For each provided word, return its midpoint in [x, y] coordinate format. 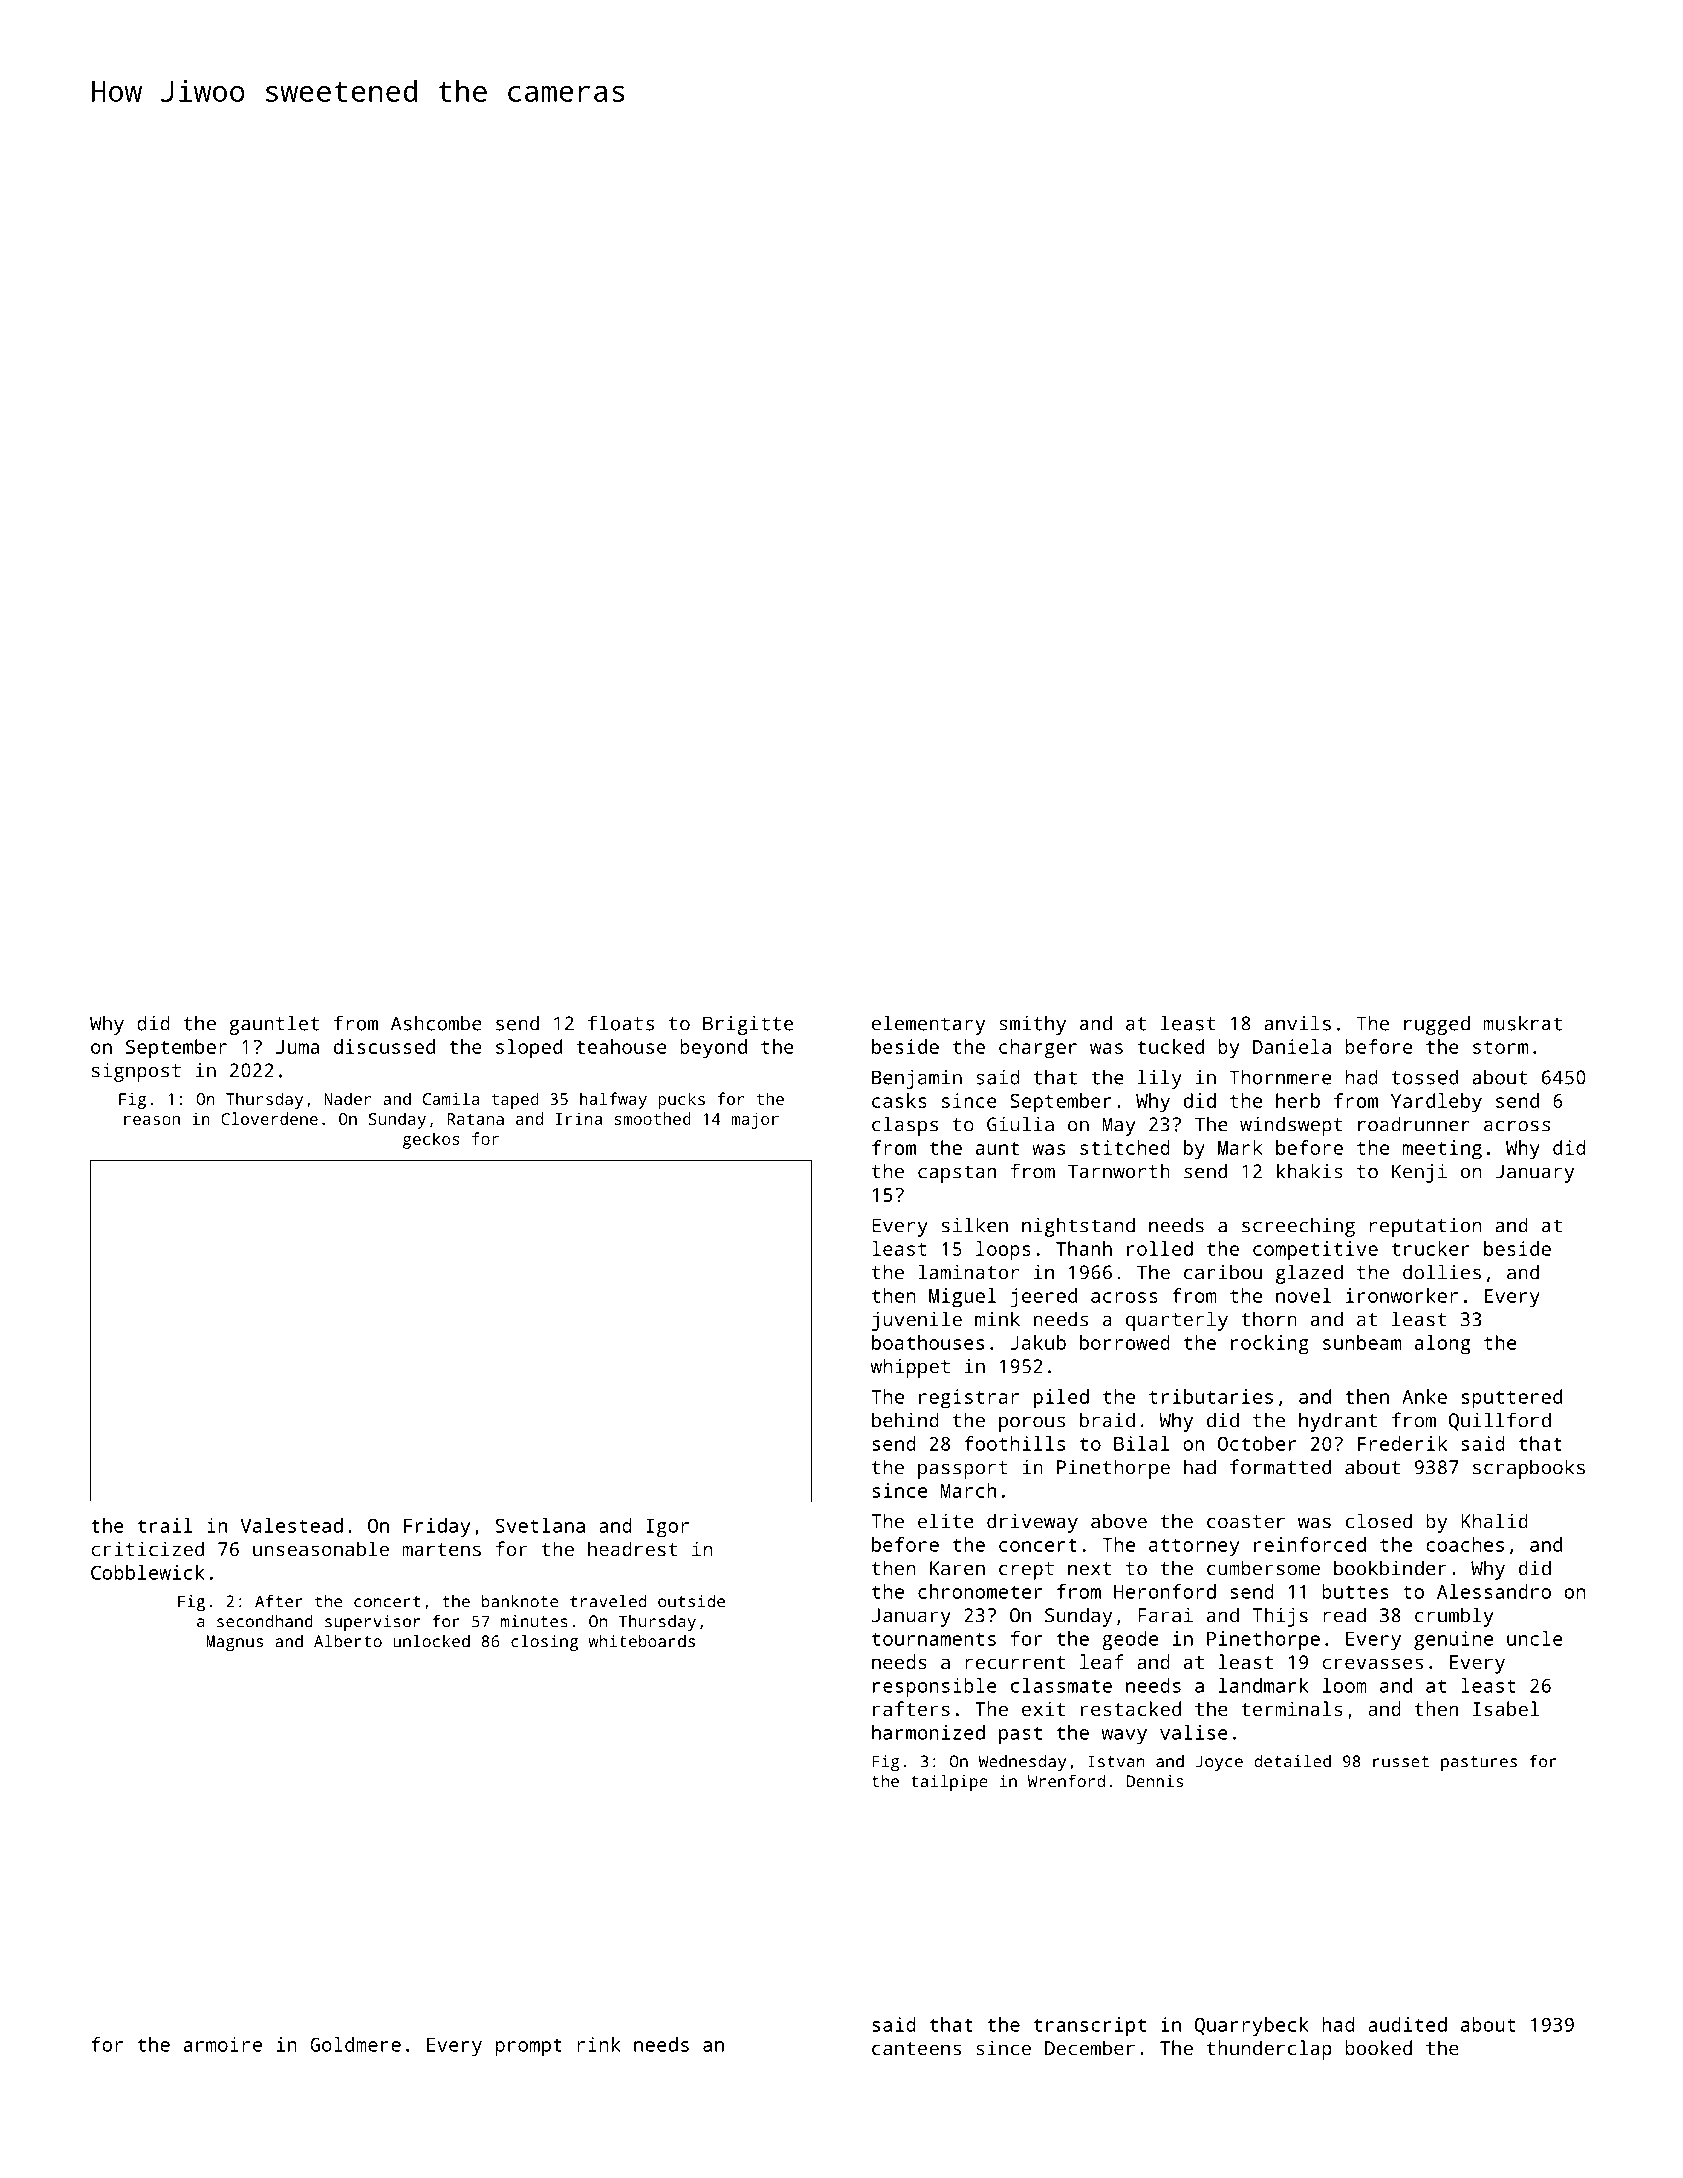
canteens [916, 2049]
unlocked [431, 1641]
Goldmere [355, 2044]
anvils [1297, 1023]
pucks [681, 1100]
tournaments [934, 1639]
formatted [1280, 1467]
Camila [451, 1098]
